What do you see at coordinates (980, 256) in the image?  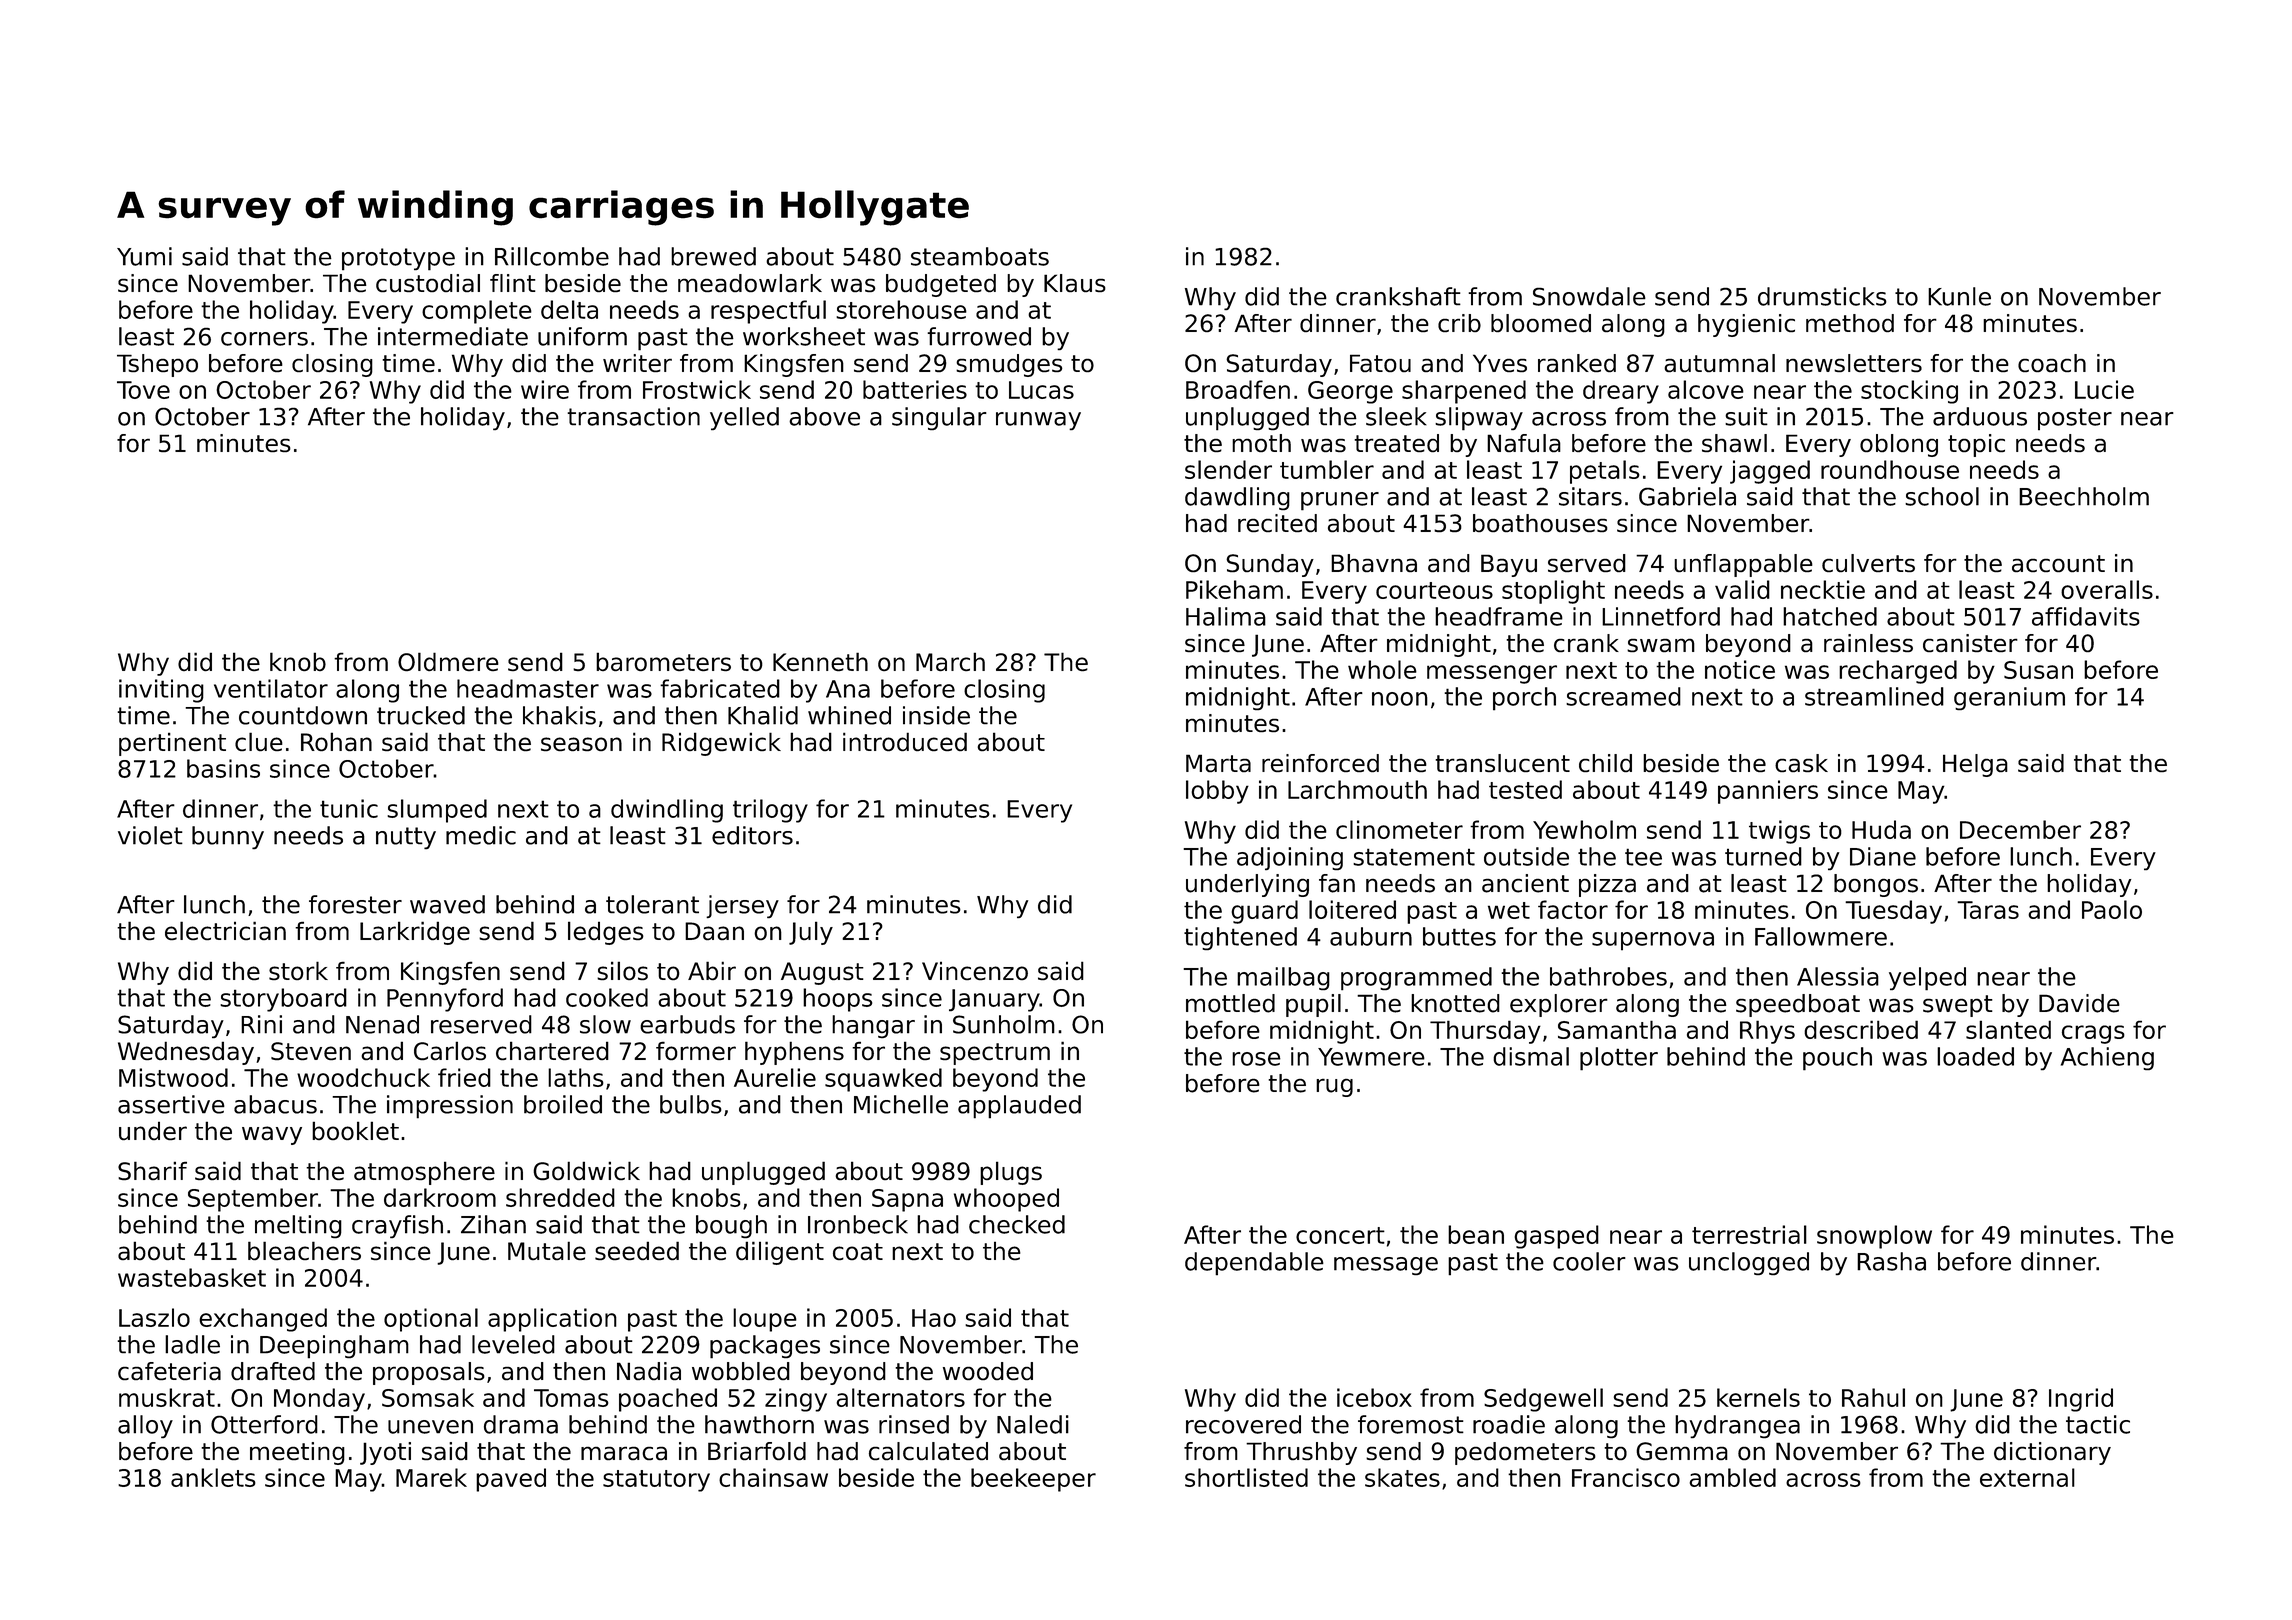 I see `steamboats` at bounding box center [980, 256].
